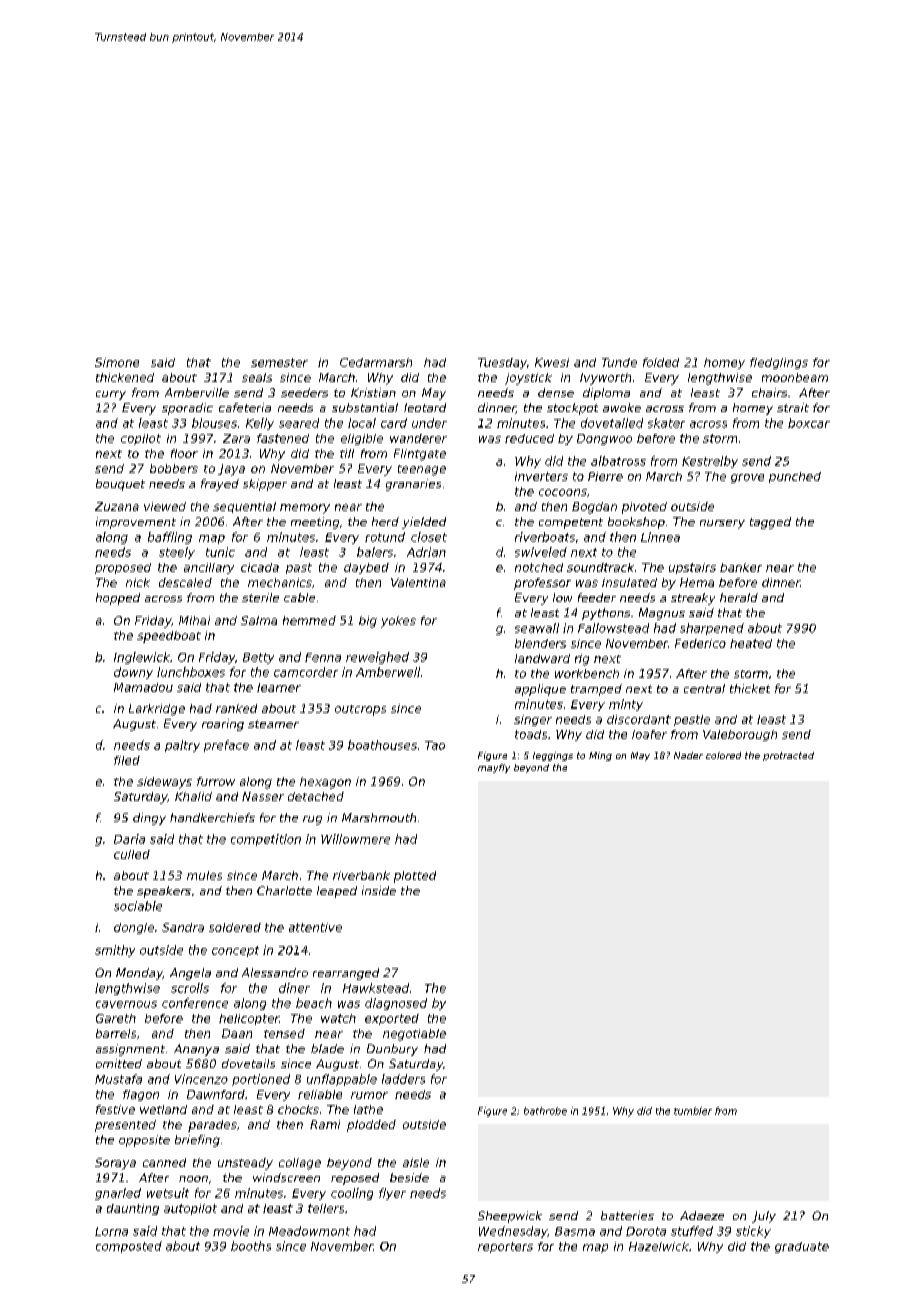 The image size is (924, 1314). I want to click on colored, so click(723, 755).
